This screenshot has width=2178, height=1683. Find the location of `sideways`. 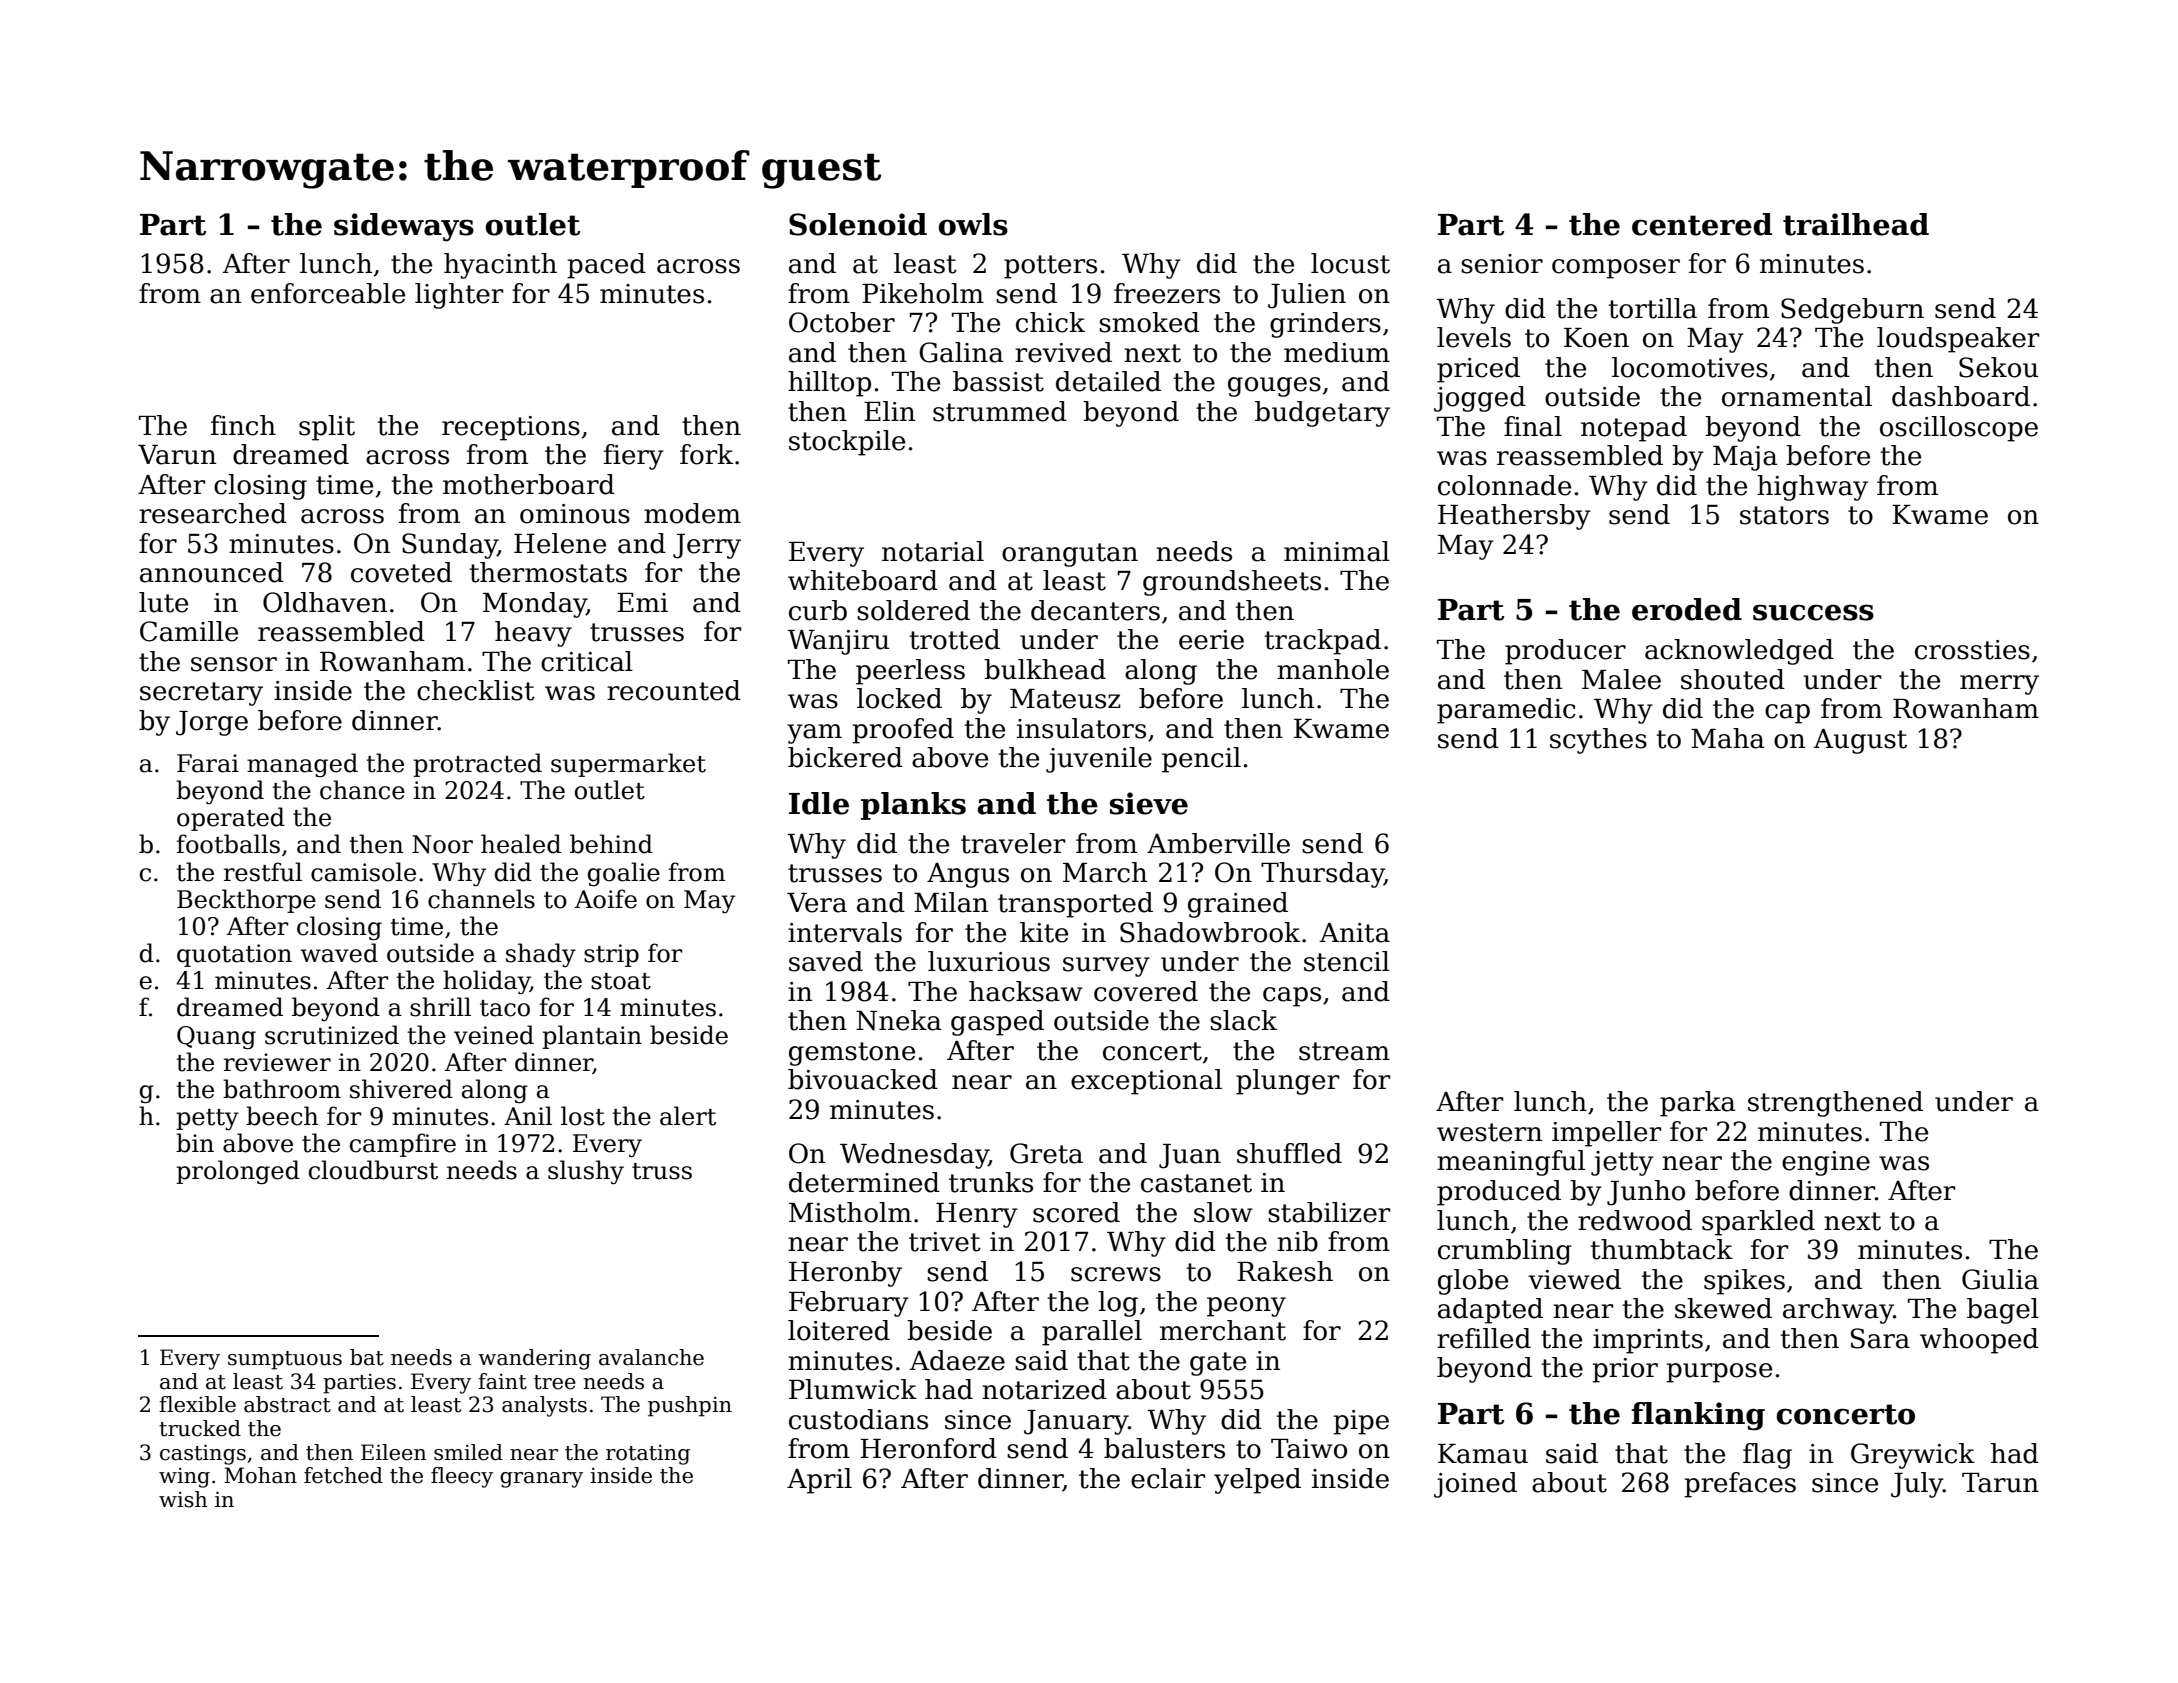

sideways is located at coordinates (404, 227).
